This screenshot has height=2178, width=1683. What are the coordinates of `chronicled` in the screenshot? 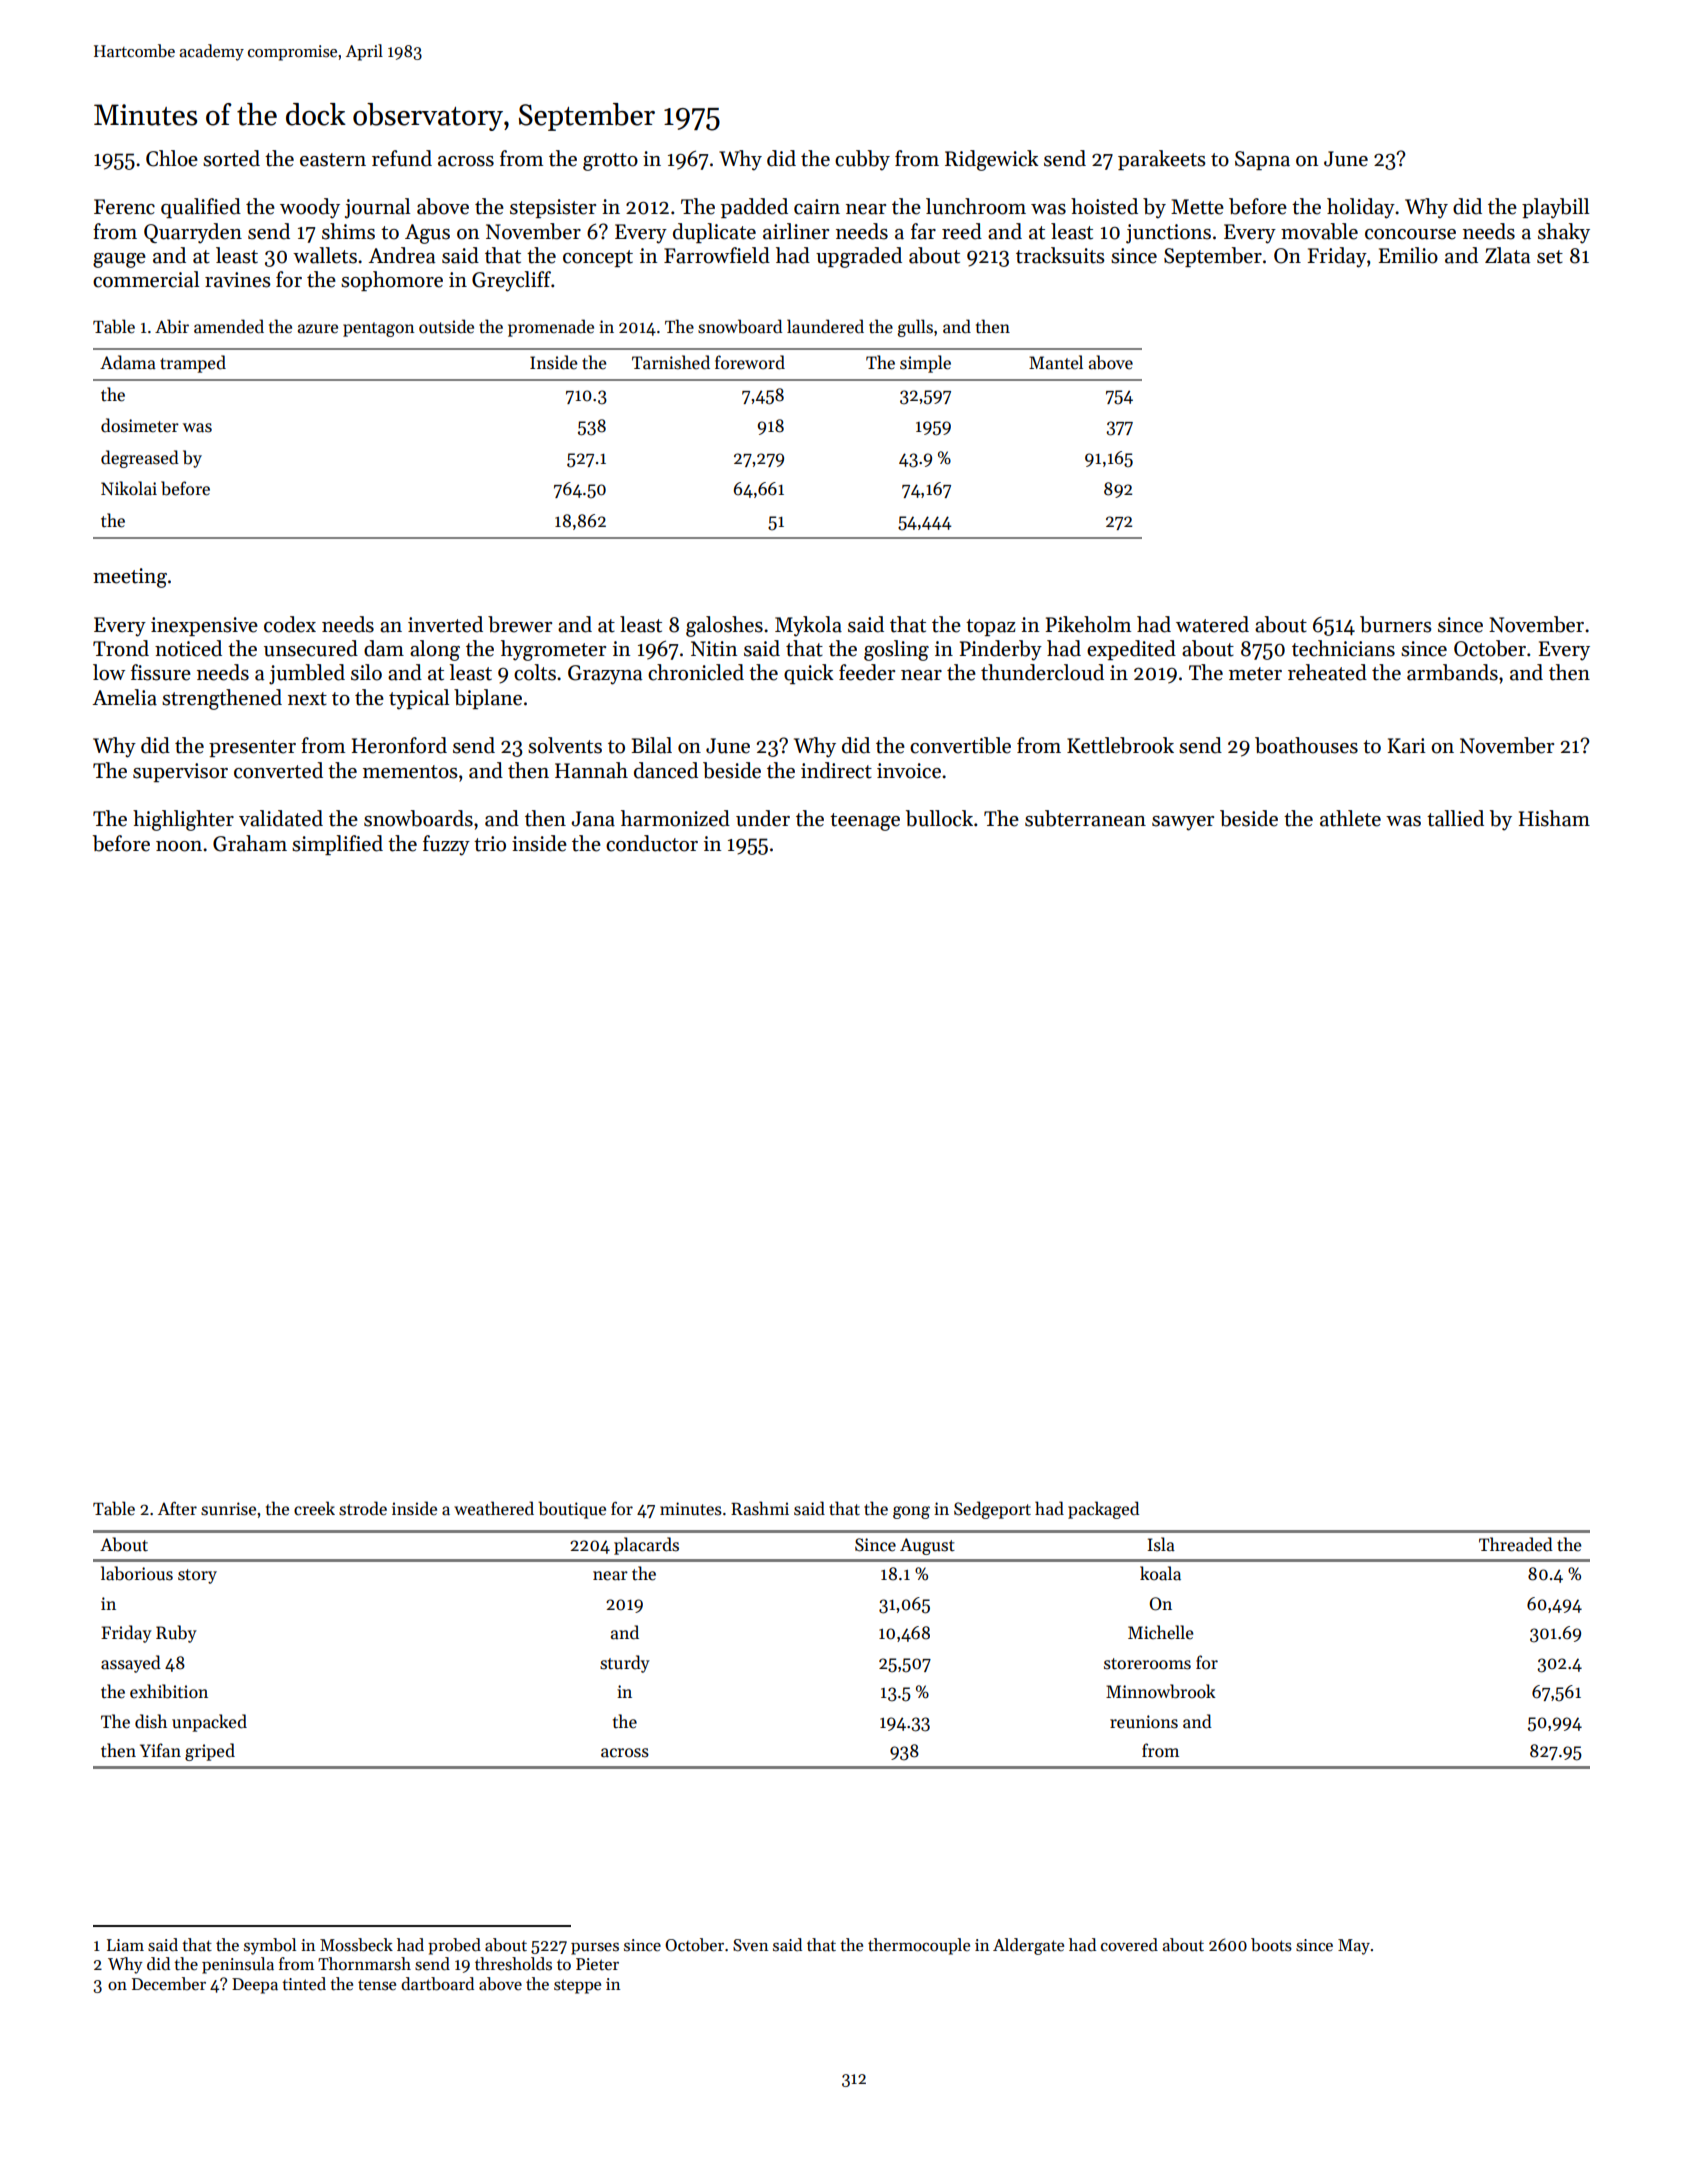 It's located at (696, 672).
